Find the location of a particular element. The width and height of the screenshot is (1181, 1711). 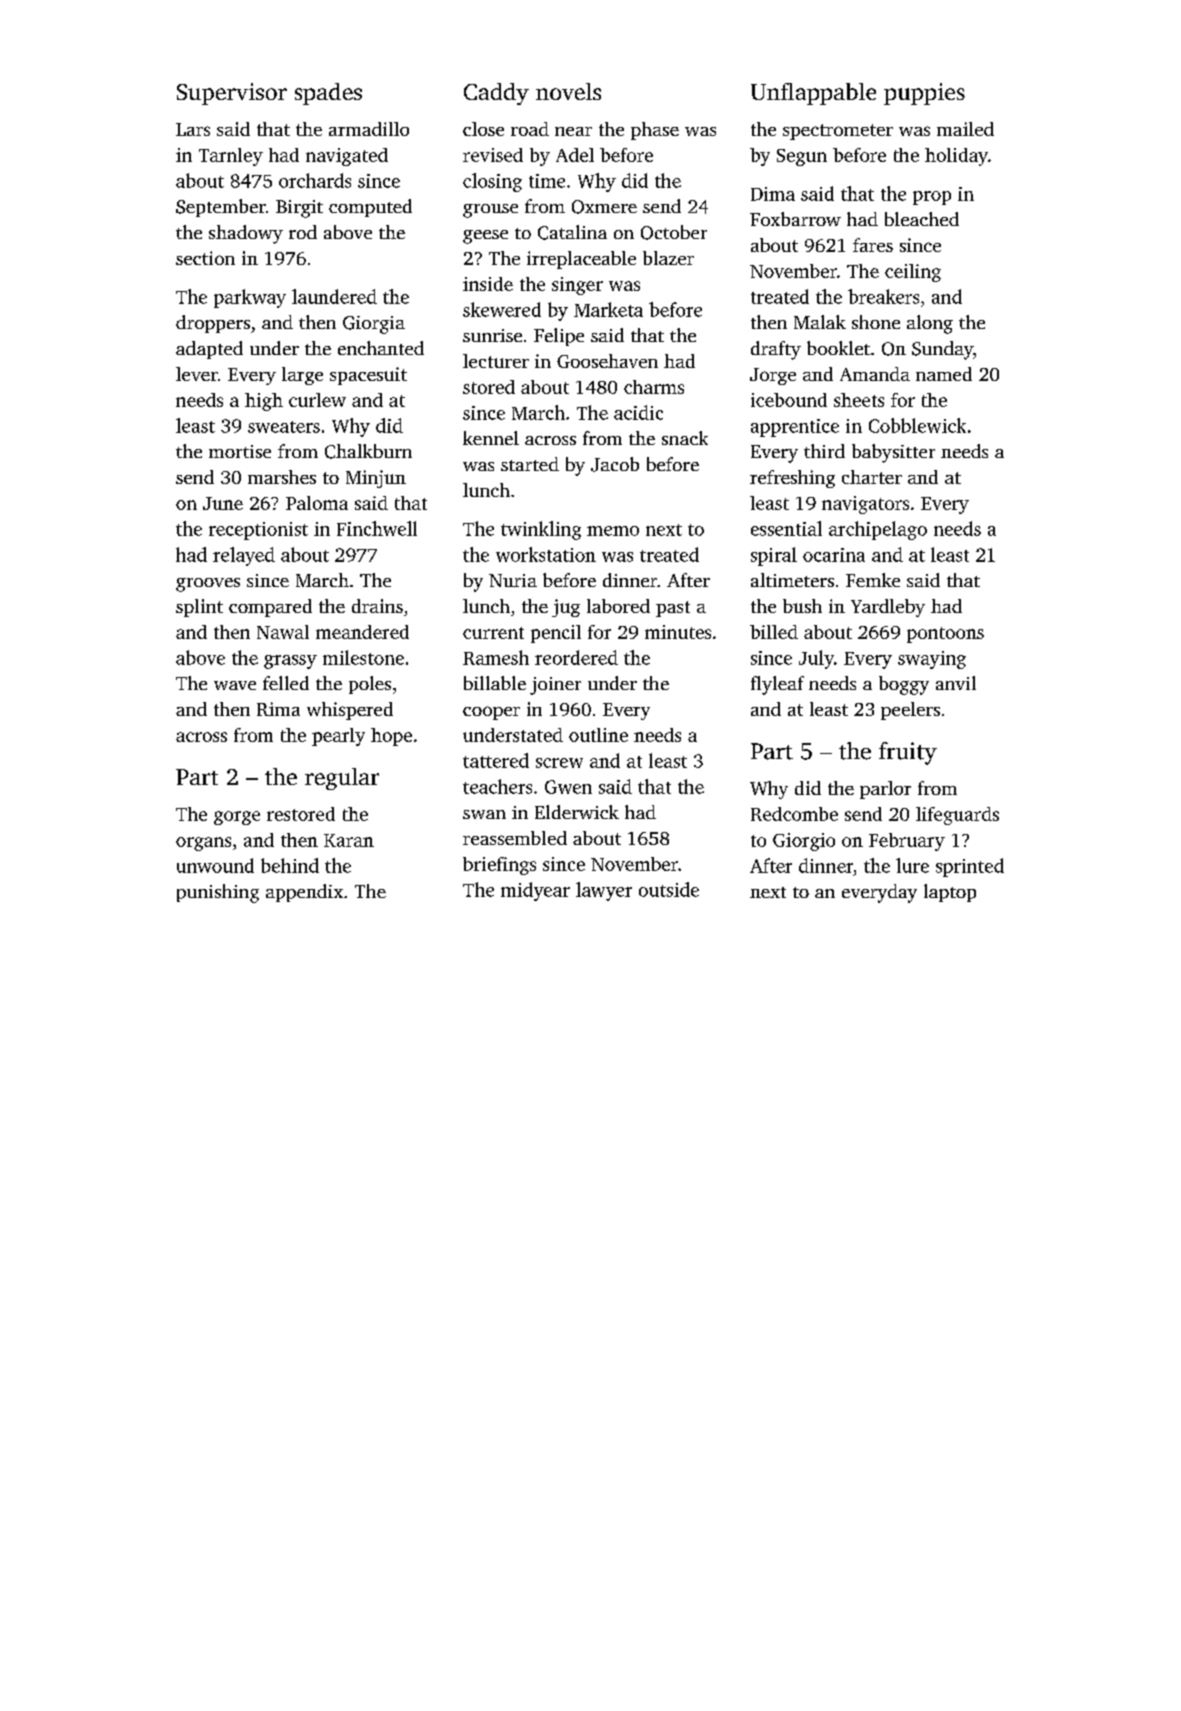

Unflappable is located at coordinates (813, 94).
